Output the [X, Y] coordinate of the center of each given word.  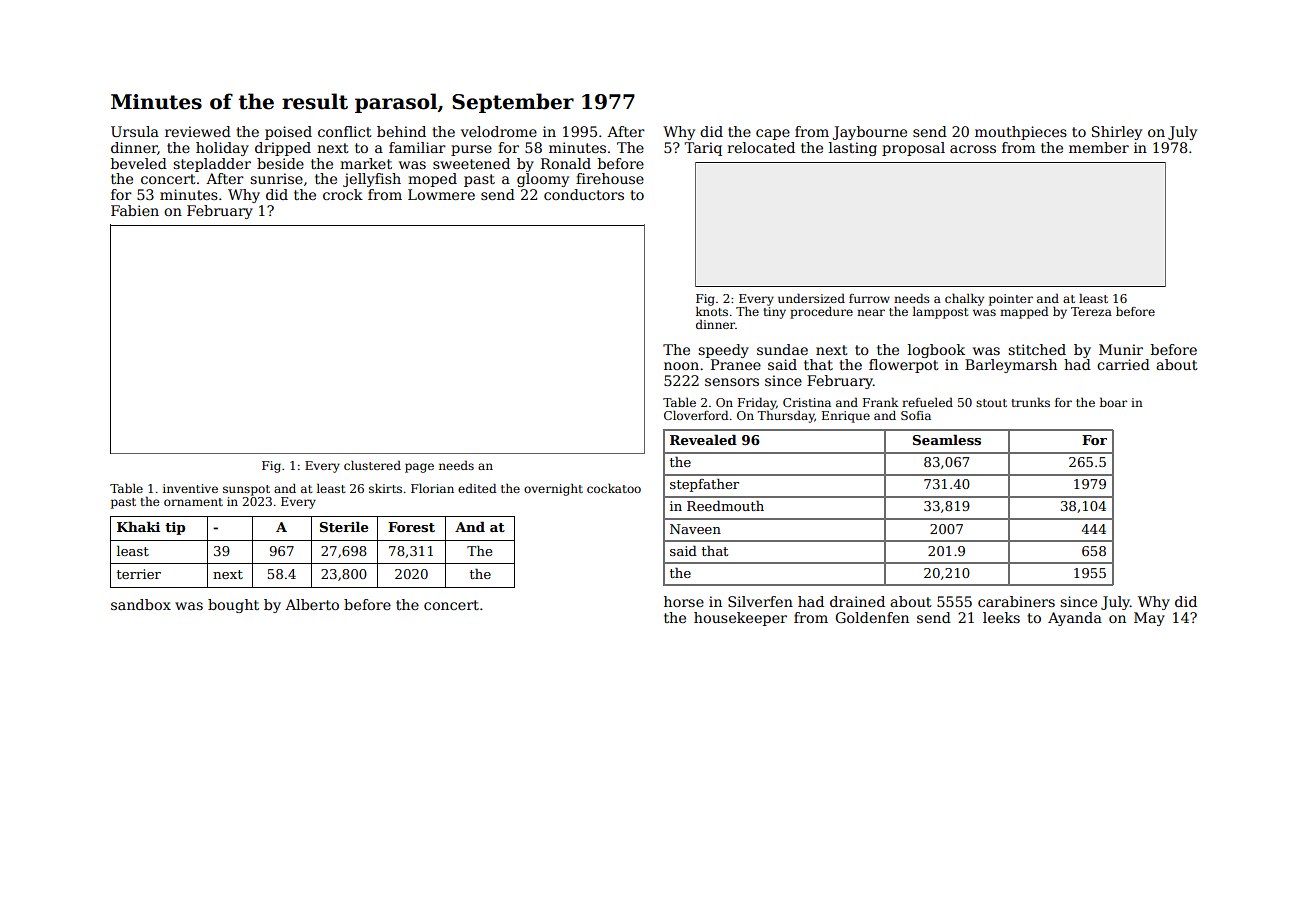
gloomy [543, 180]
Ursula [135, 131]
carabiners [1016, 601]
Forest [411, 527]
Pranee [736, 364]
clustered [372, 465]
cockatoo [614, 488]
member [1099, 147]
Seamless [947, 439]
